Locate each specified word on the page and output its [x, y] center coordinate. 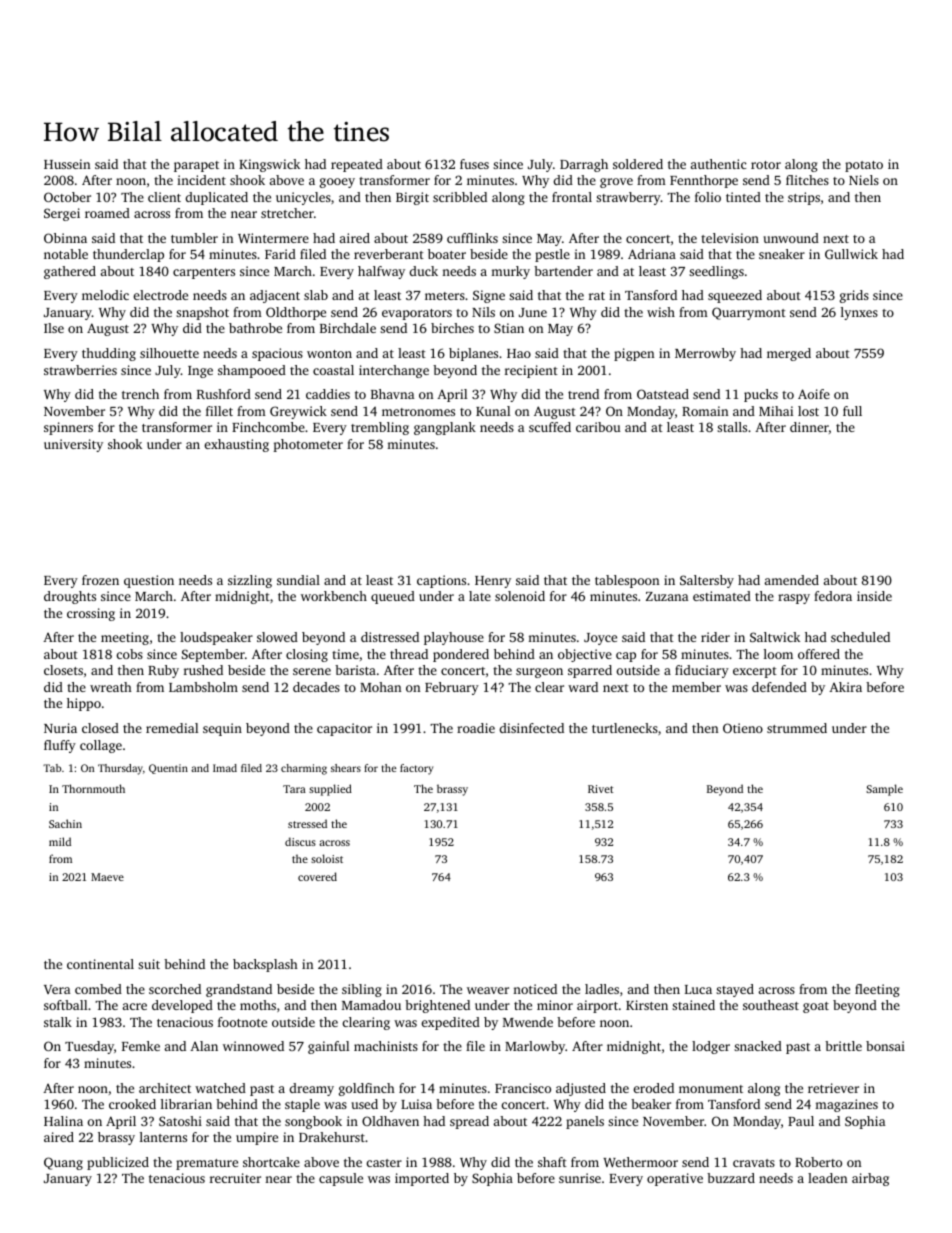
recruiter [235, 1178]
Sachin [65, 823]
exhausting [237, 445]
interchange [394, 371]
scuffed [550, 427]
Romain [705, 411]
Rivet [600, 789]
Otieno [743, 728]
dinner [809, 427]
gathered [70, 272]
